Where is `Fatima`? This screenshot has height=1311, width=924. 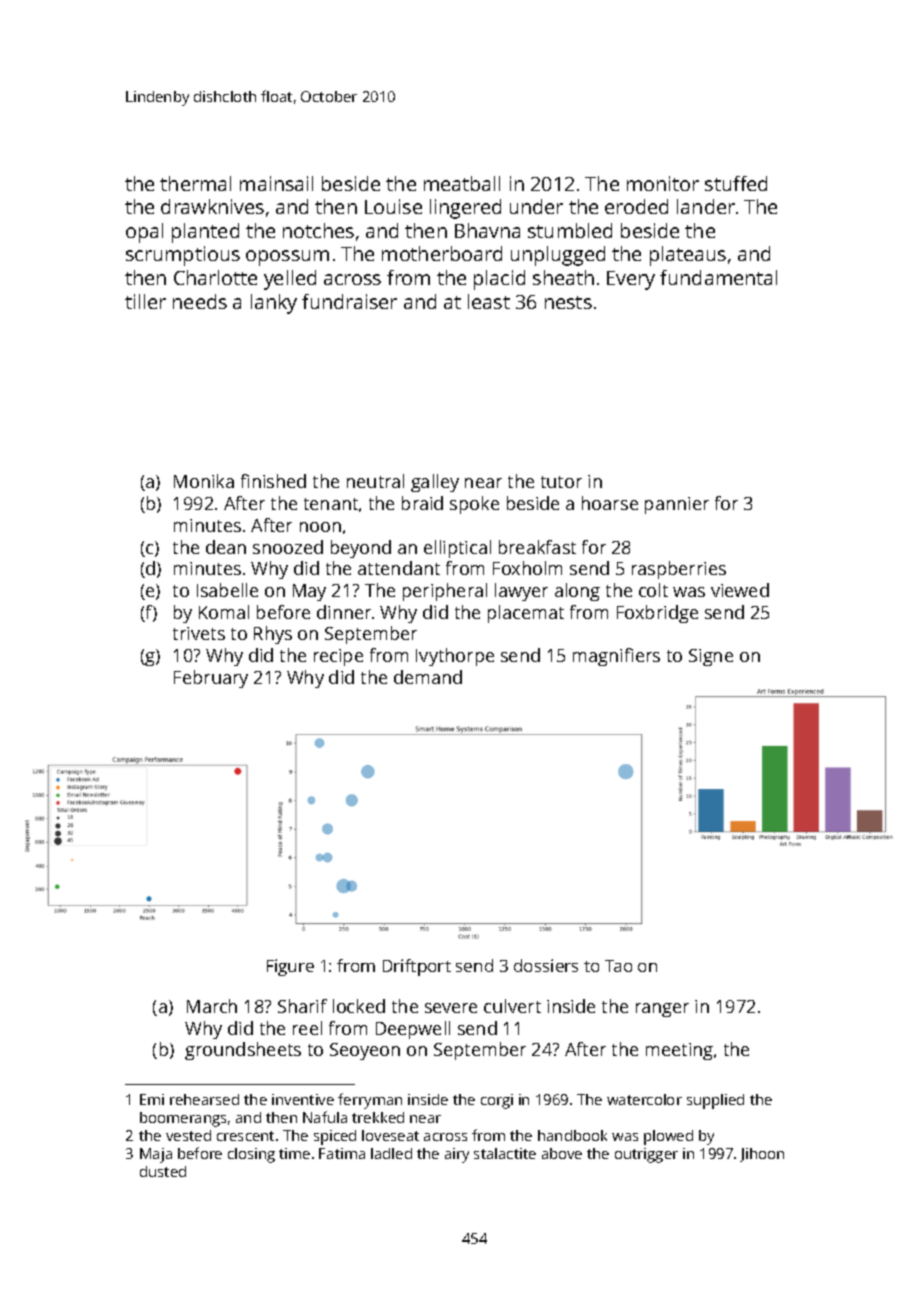
Fatima is located at coordinates (342, 1153).
